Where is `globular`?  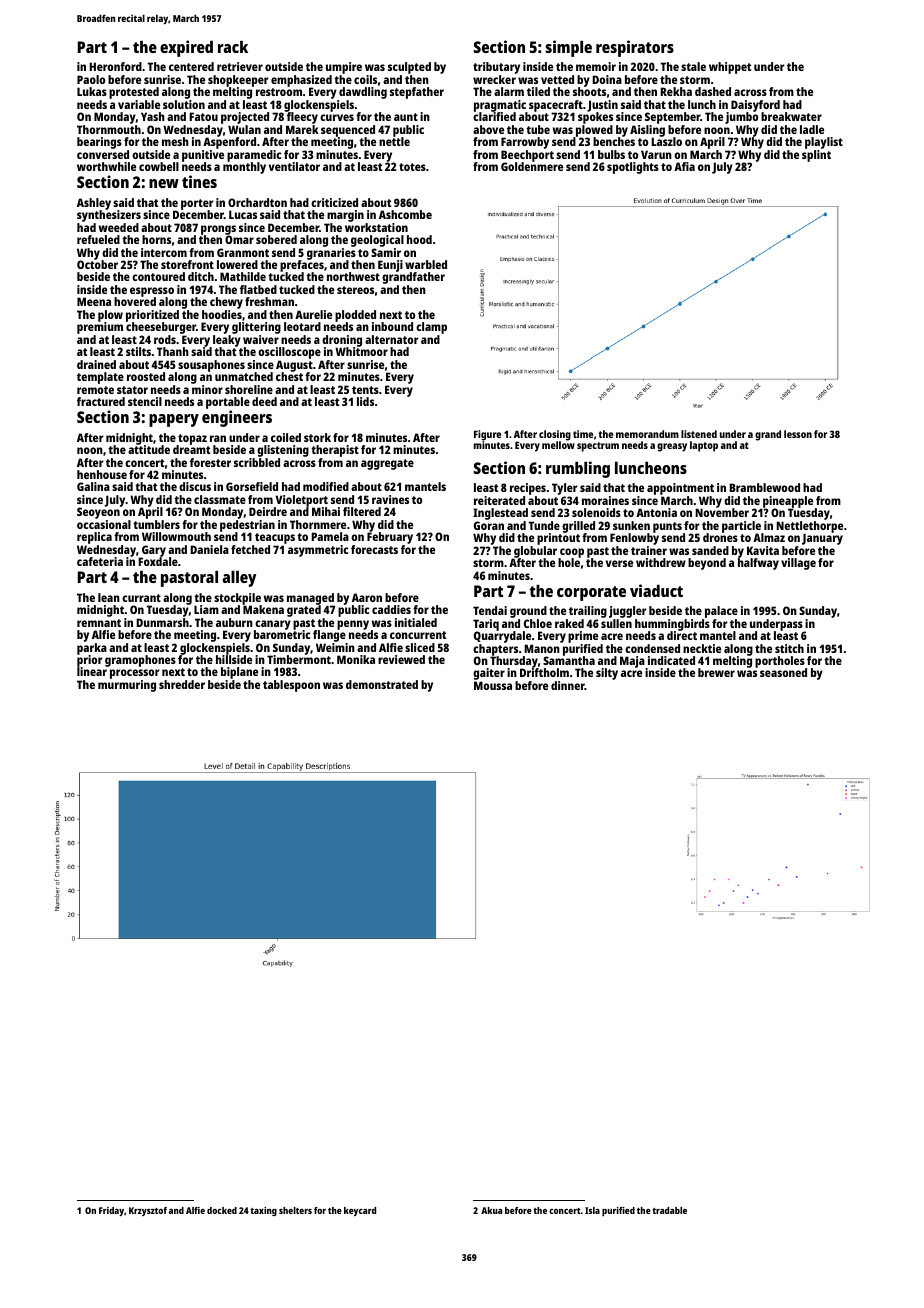 globular is located at coordinates (535, 552).
